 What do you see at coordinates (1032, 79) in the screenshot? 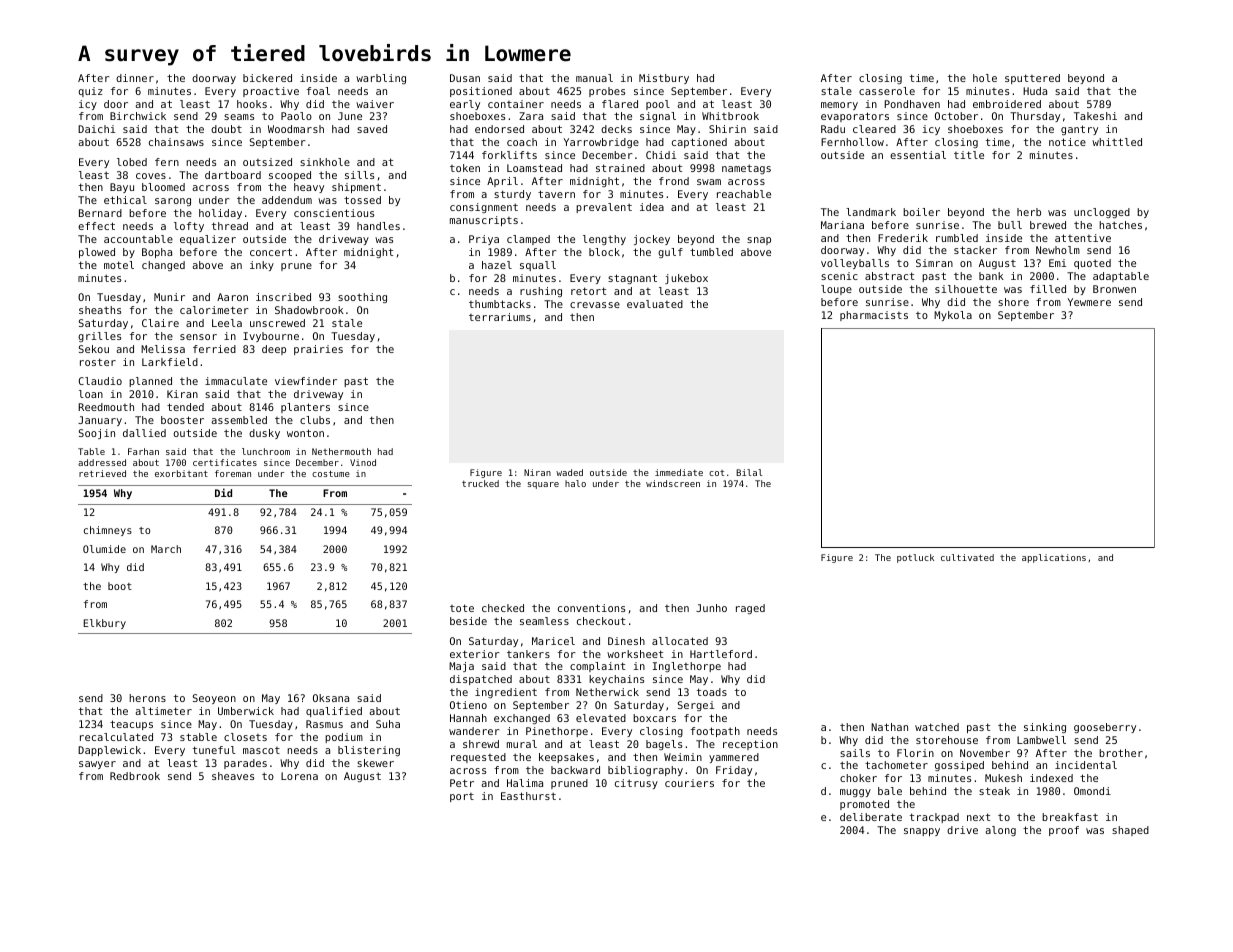
I see `sputtered` at bounding box center [1032, 79].
